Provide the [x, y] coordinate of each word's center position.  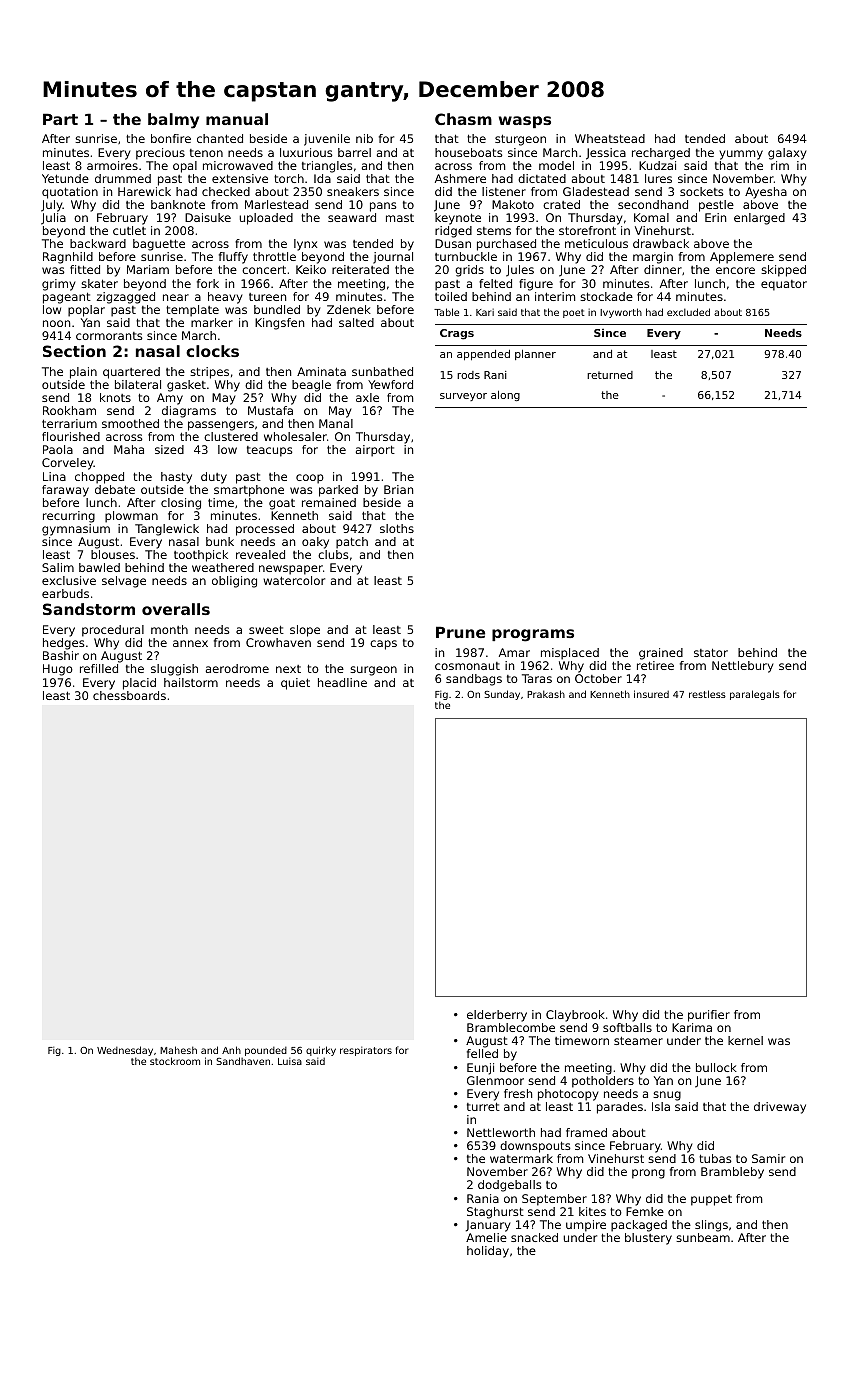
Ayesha [766, 193]
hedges [64, 644]
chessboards [129, 695]
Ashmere [460, 178]
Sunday [502, 695]
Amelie [486, 1237]
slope [305, 631]
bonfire [171, 138]
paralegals [755, 695]
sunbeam [703, 1237]
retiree [655, 665]
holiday [488, 1252]
